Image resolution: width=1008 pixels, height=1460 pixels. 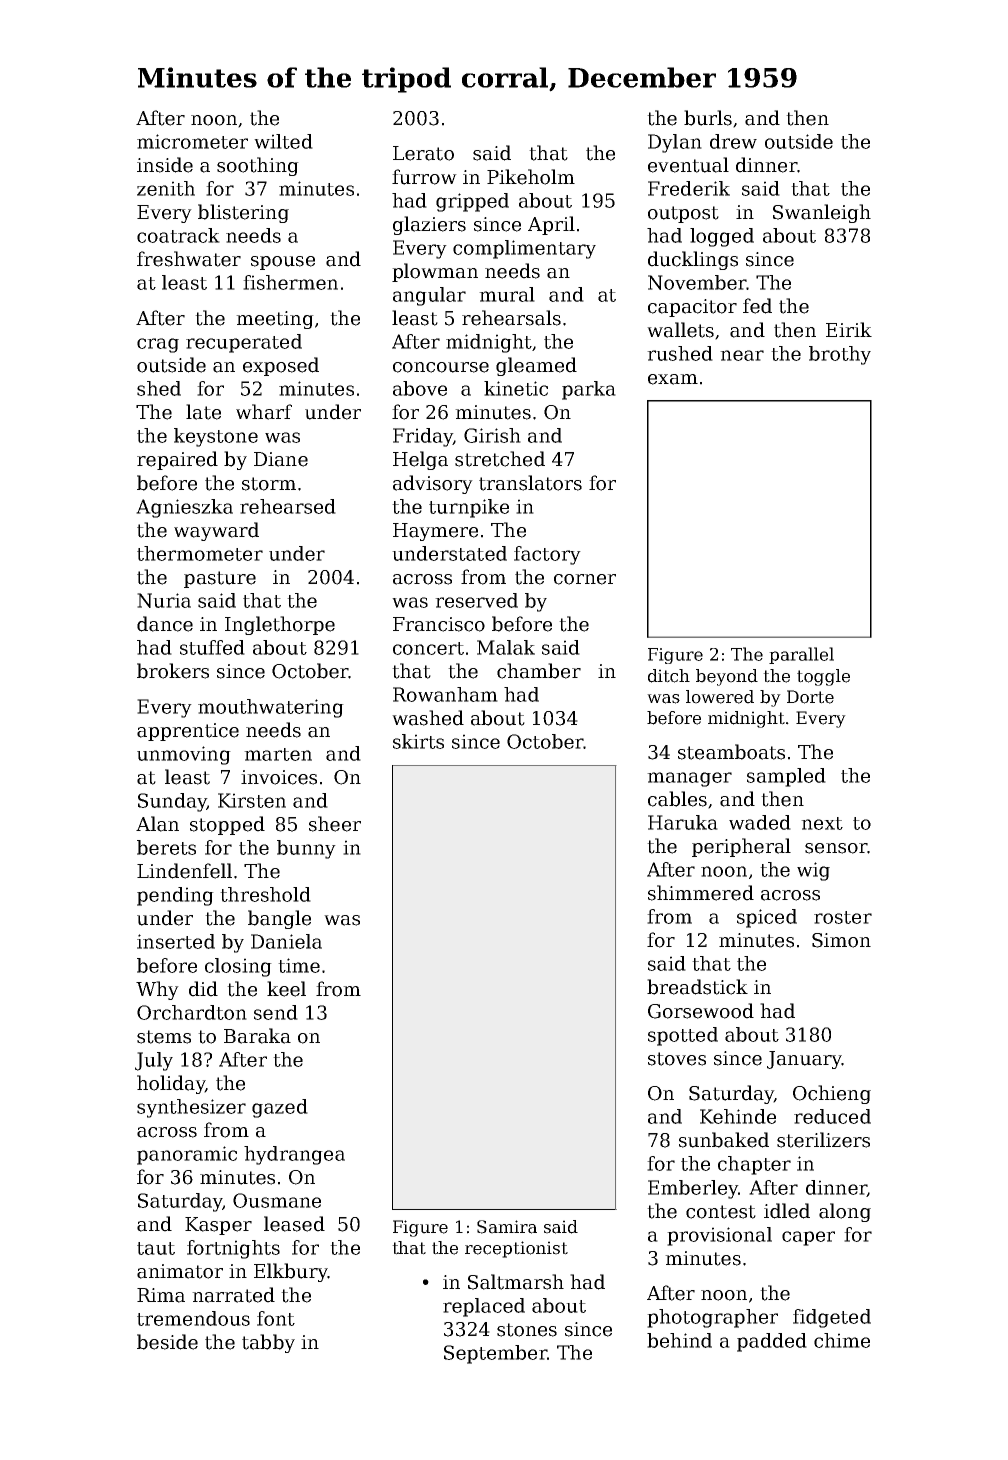 What do you see at coordinates (742, 355) in the screenshot?
I see `near` at bounding box center [742, 355].
